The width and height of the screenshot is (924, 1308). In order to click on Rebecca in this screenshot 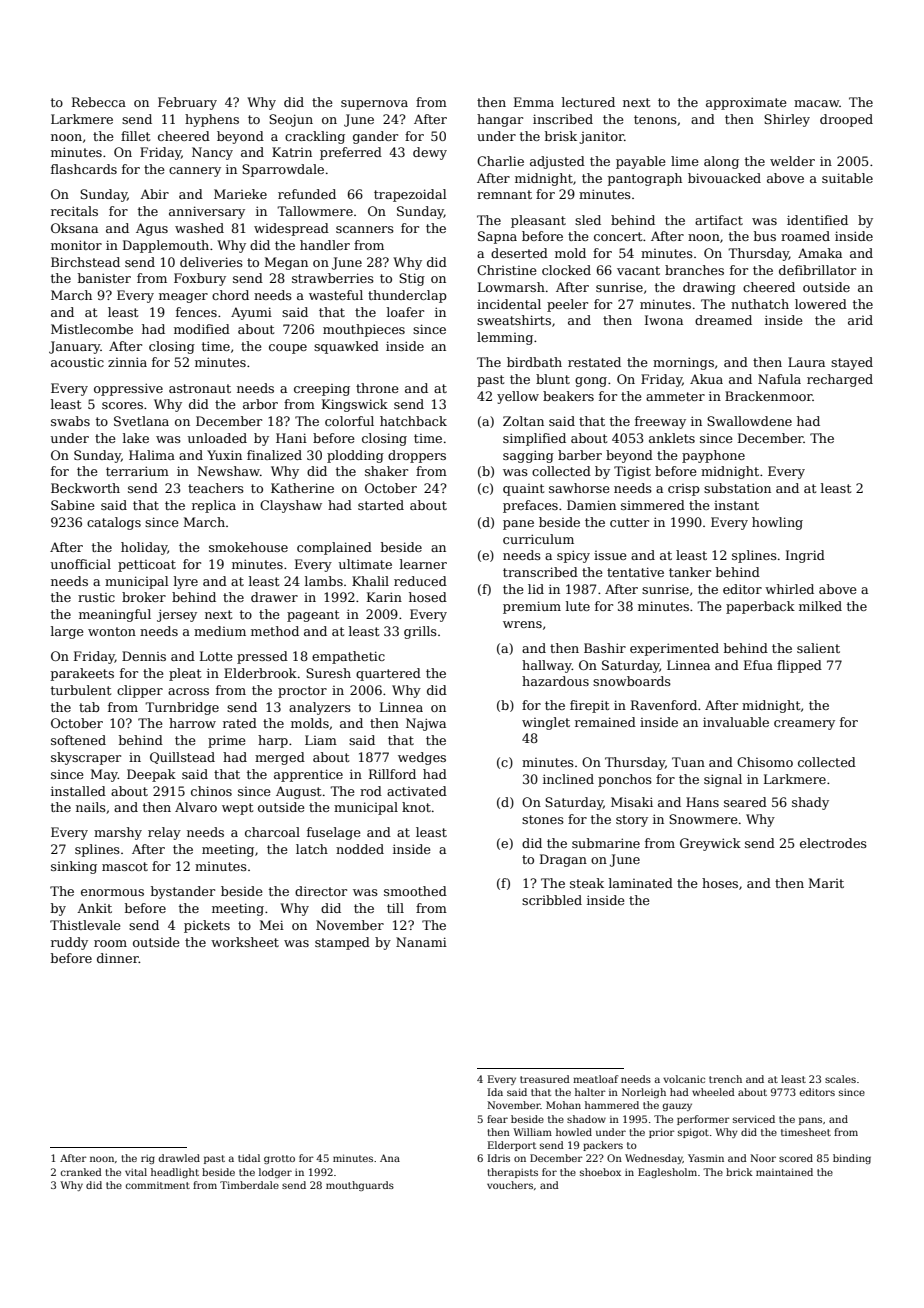, I will do `click(99, 102)`.
